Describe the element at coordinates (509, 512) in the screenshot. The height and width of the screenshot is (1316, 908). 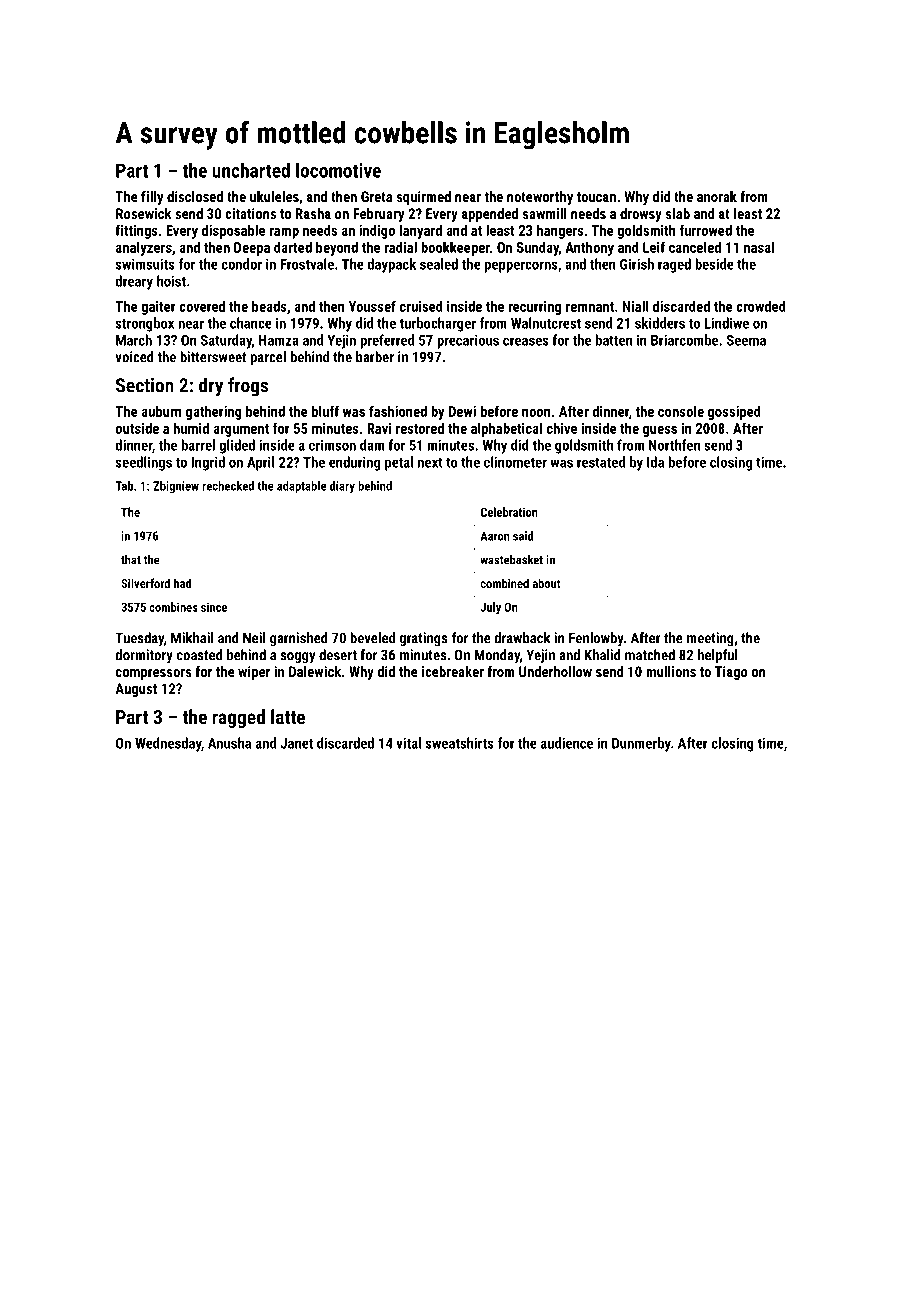
I see `Celebration` at that location.
